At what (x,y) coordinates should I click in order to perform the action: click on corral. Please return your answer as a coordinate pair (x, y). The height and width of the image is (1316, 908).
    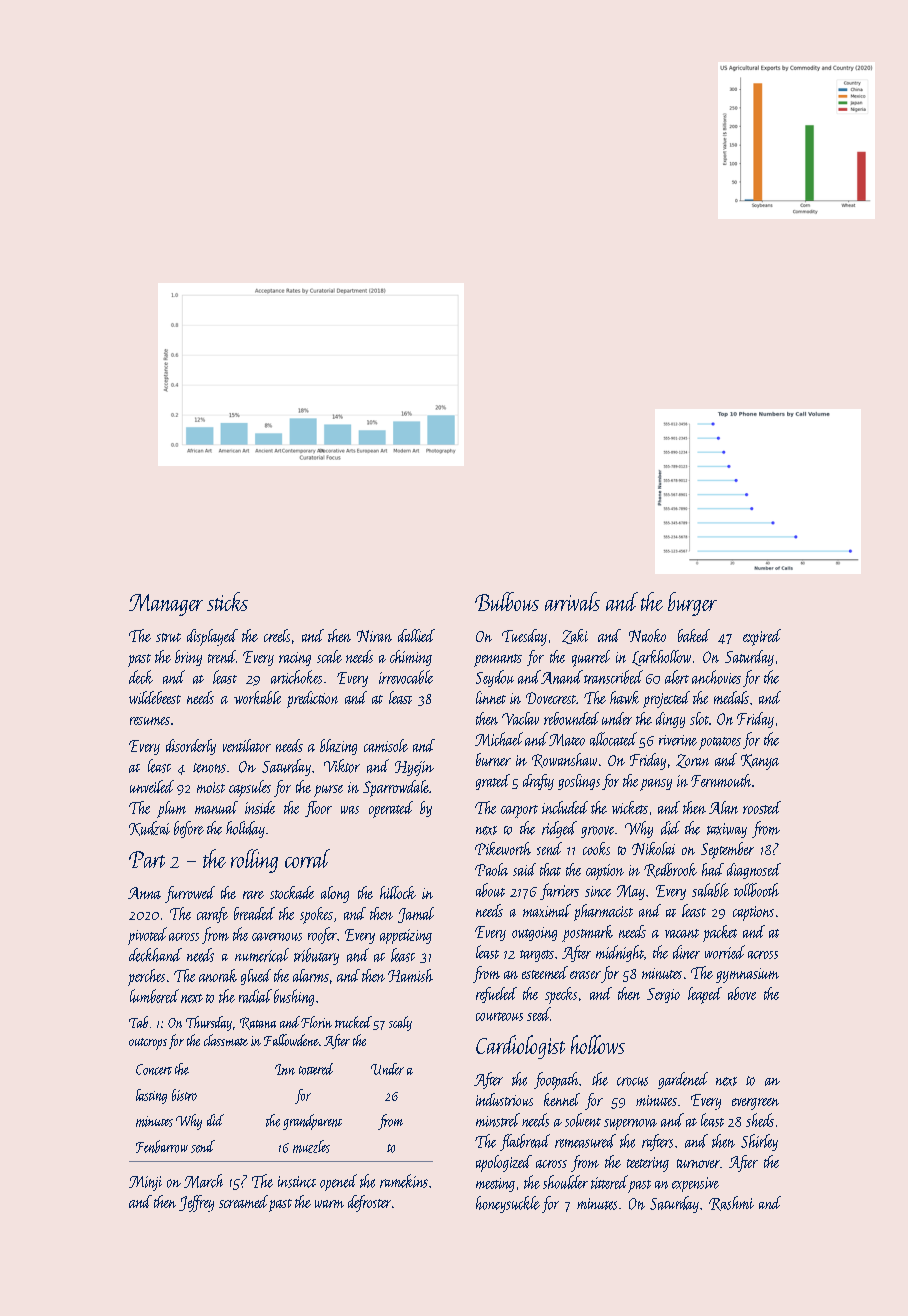
    Looking at the image, I should click on (307, 858).
